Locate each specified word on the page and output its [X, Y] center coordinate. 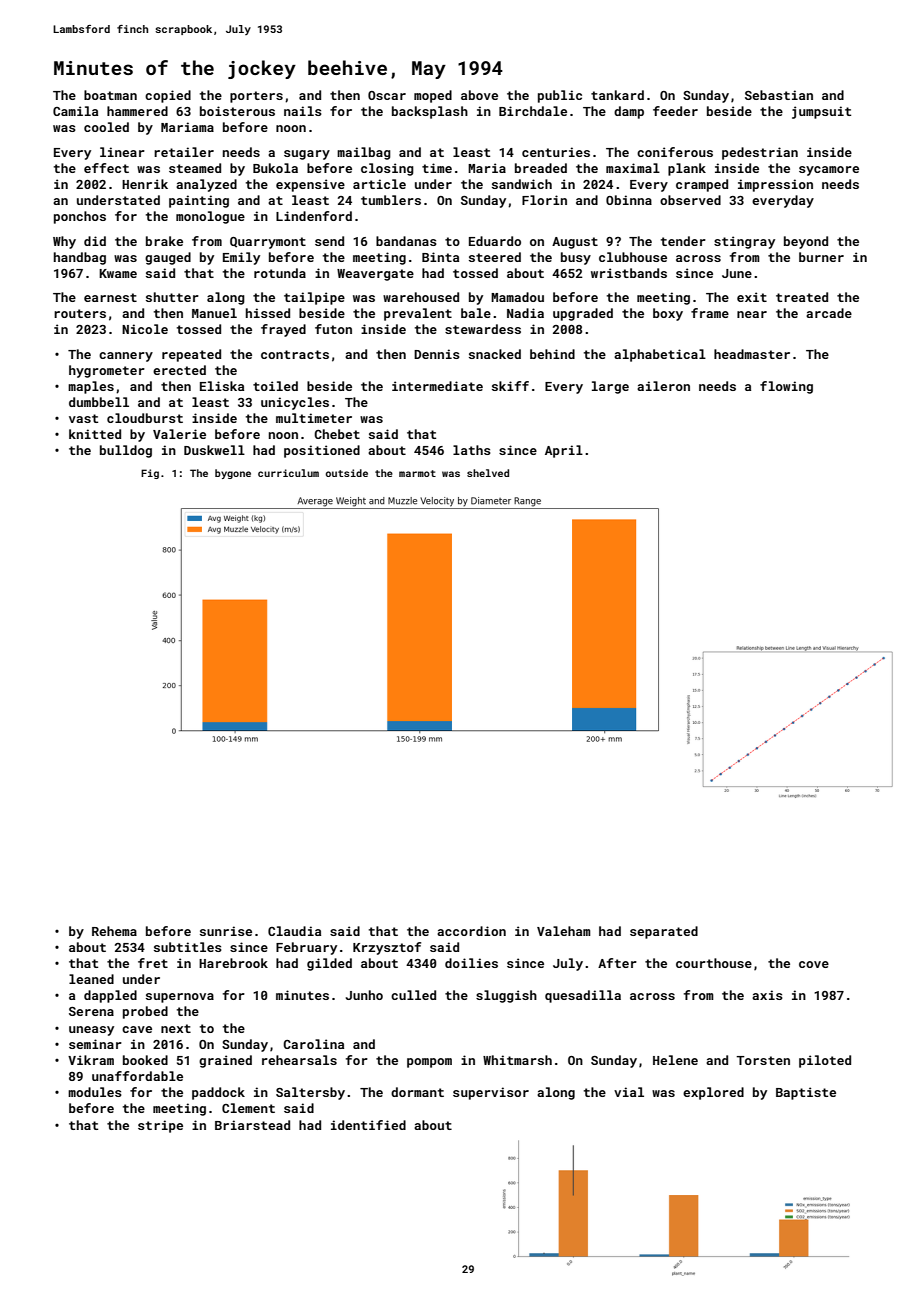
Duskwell [214, 450]
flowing [786, 387]
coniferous [675, 152]
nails [303, 111]
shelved [488, 473]
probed [145, 1012]
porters [256, 97]
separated [664, 932]
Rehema [114, 931]
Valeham [564, 931]
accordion [471, 931]
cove [814, 964]
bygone [233, 474]
